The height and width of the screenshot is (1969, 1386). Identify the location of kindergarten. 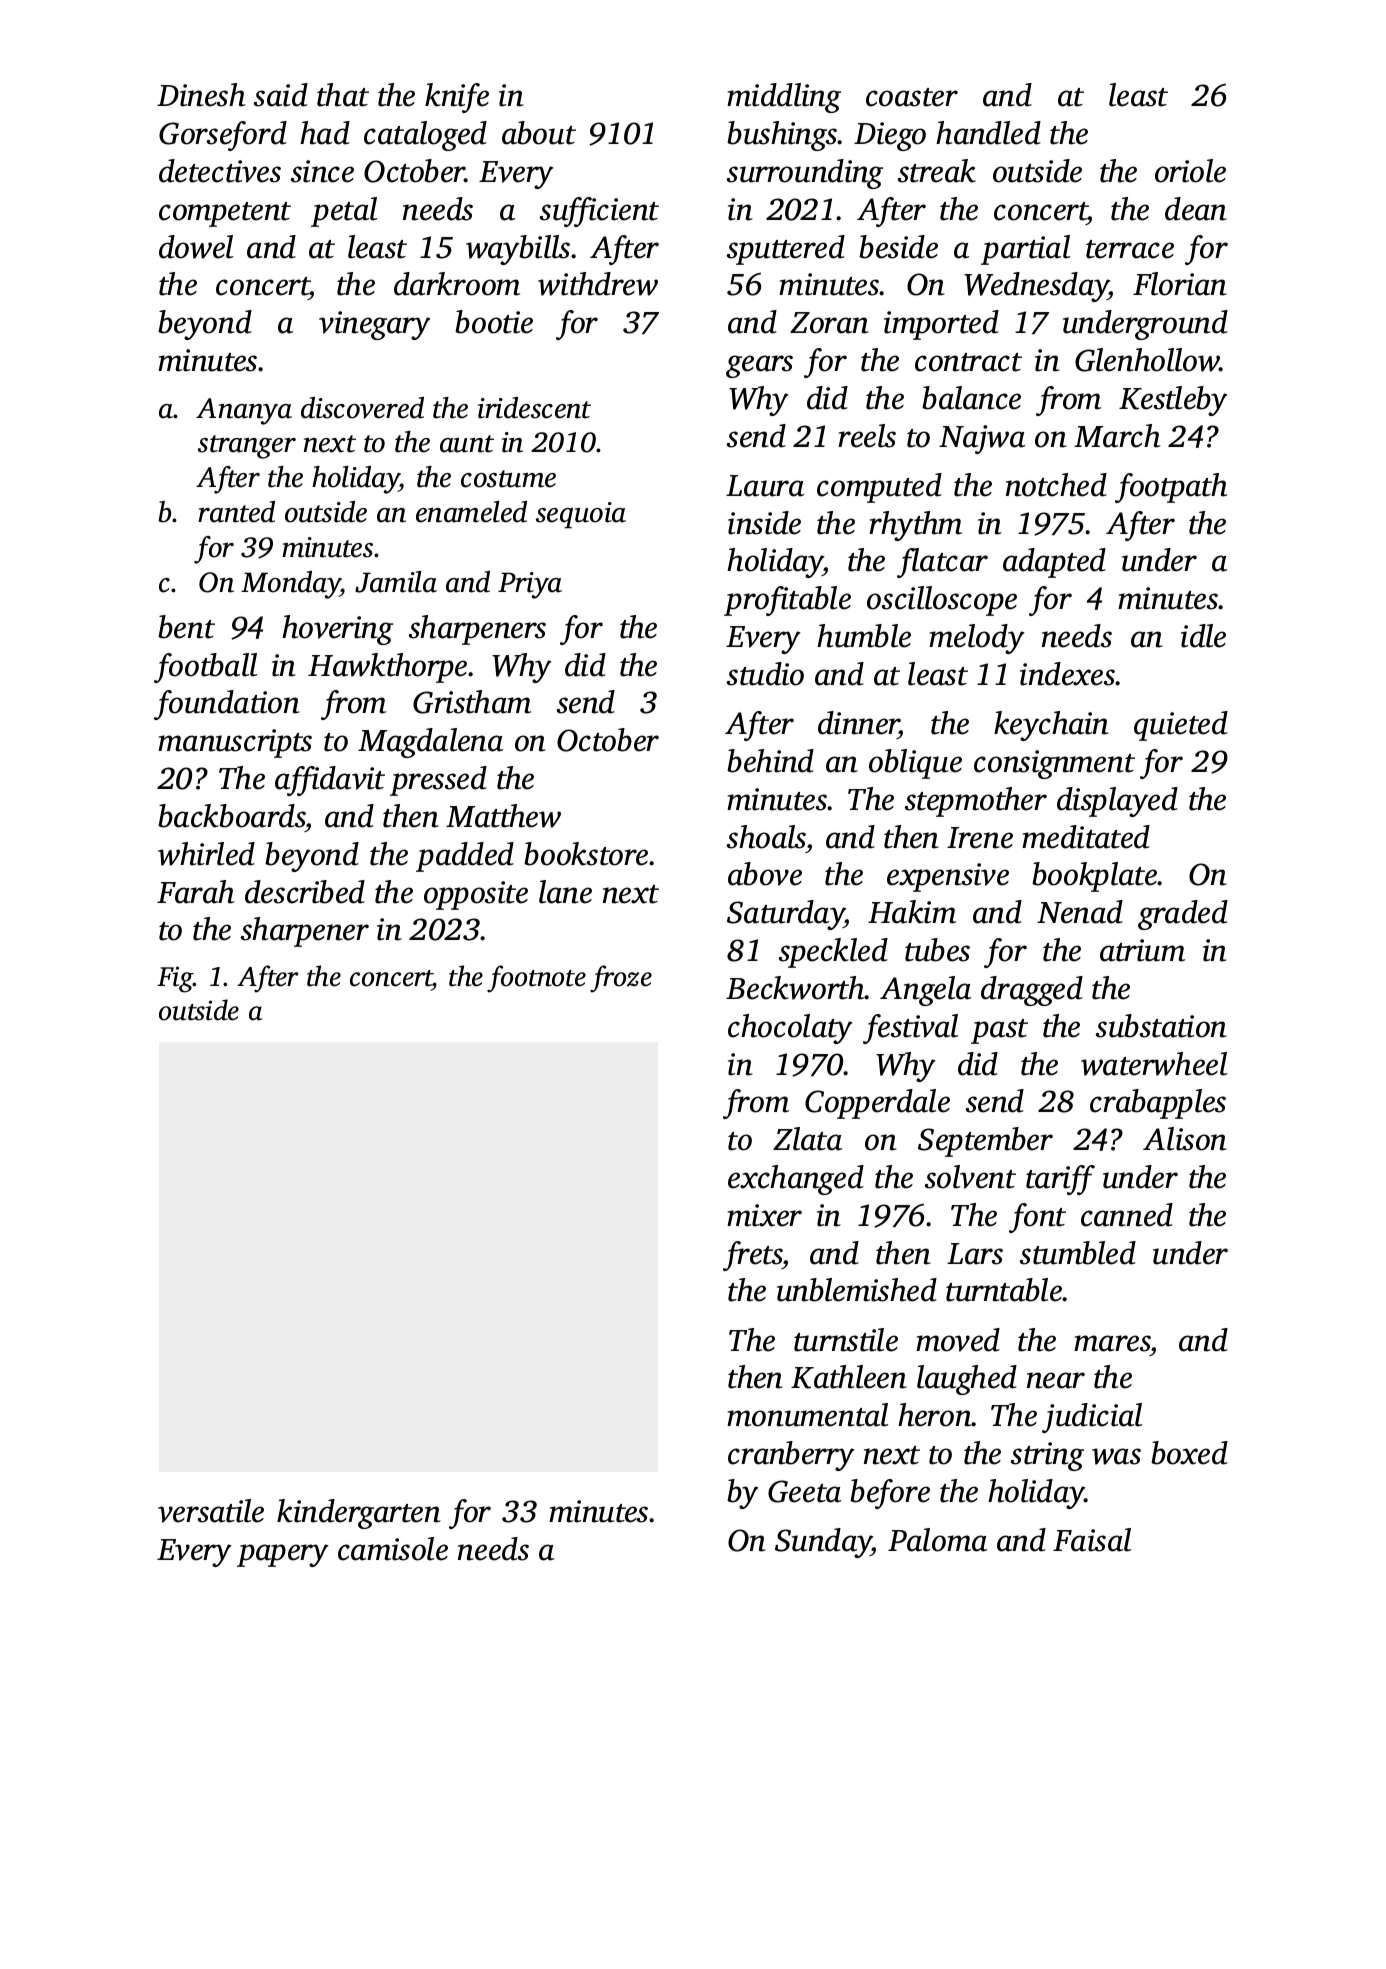
(359, 1514).
